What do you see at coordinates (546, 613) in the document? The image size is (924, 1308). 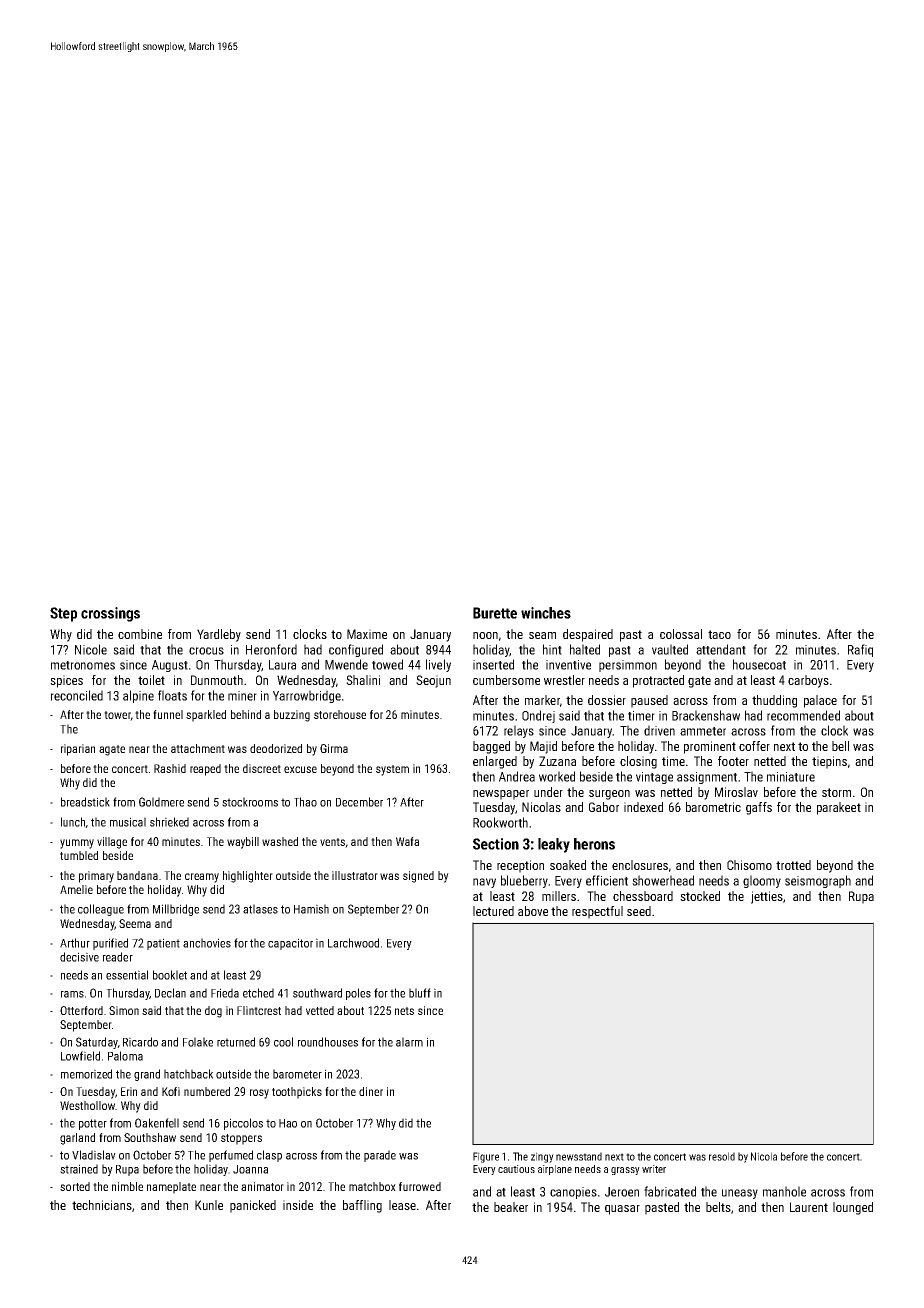 I see `winches` at bounding box center [546, 613].
